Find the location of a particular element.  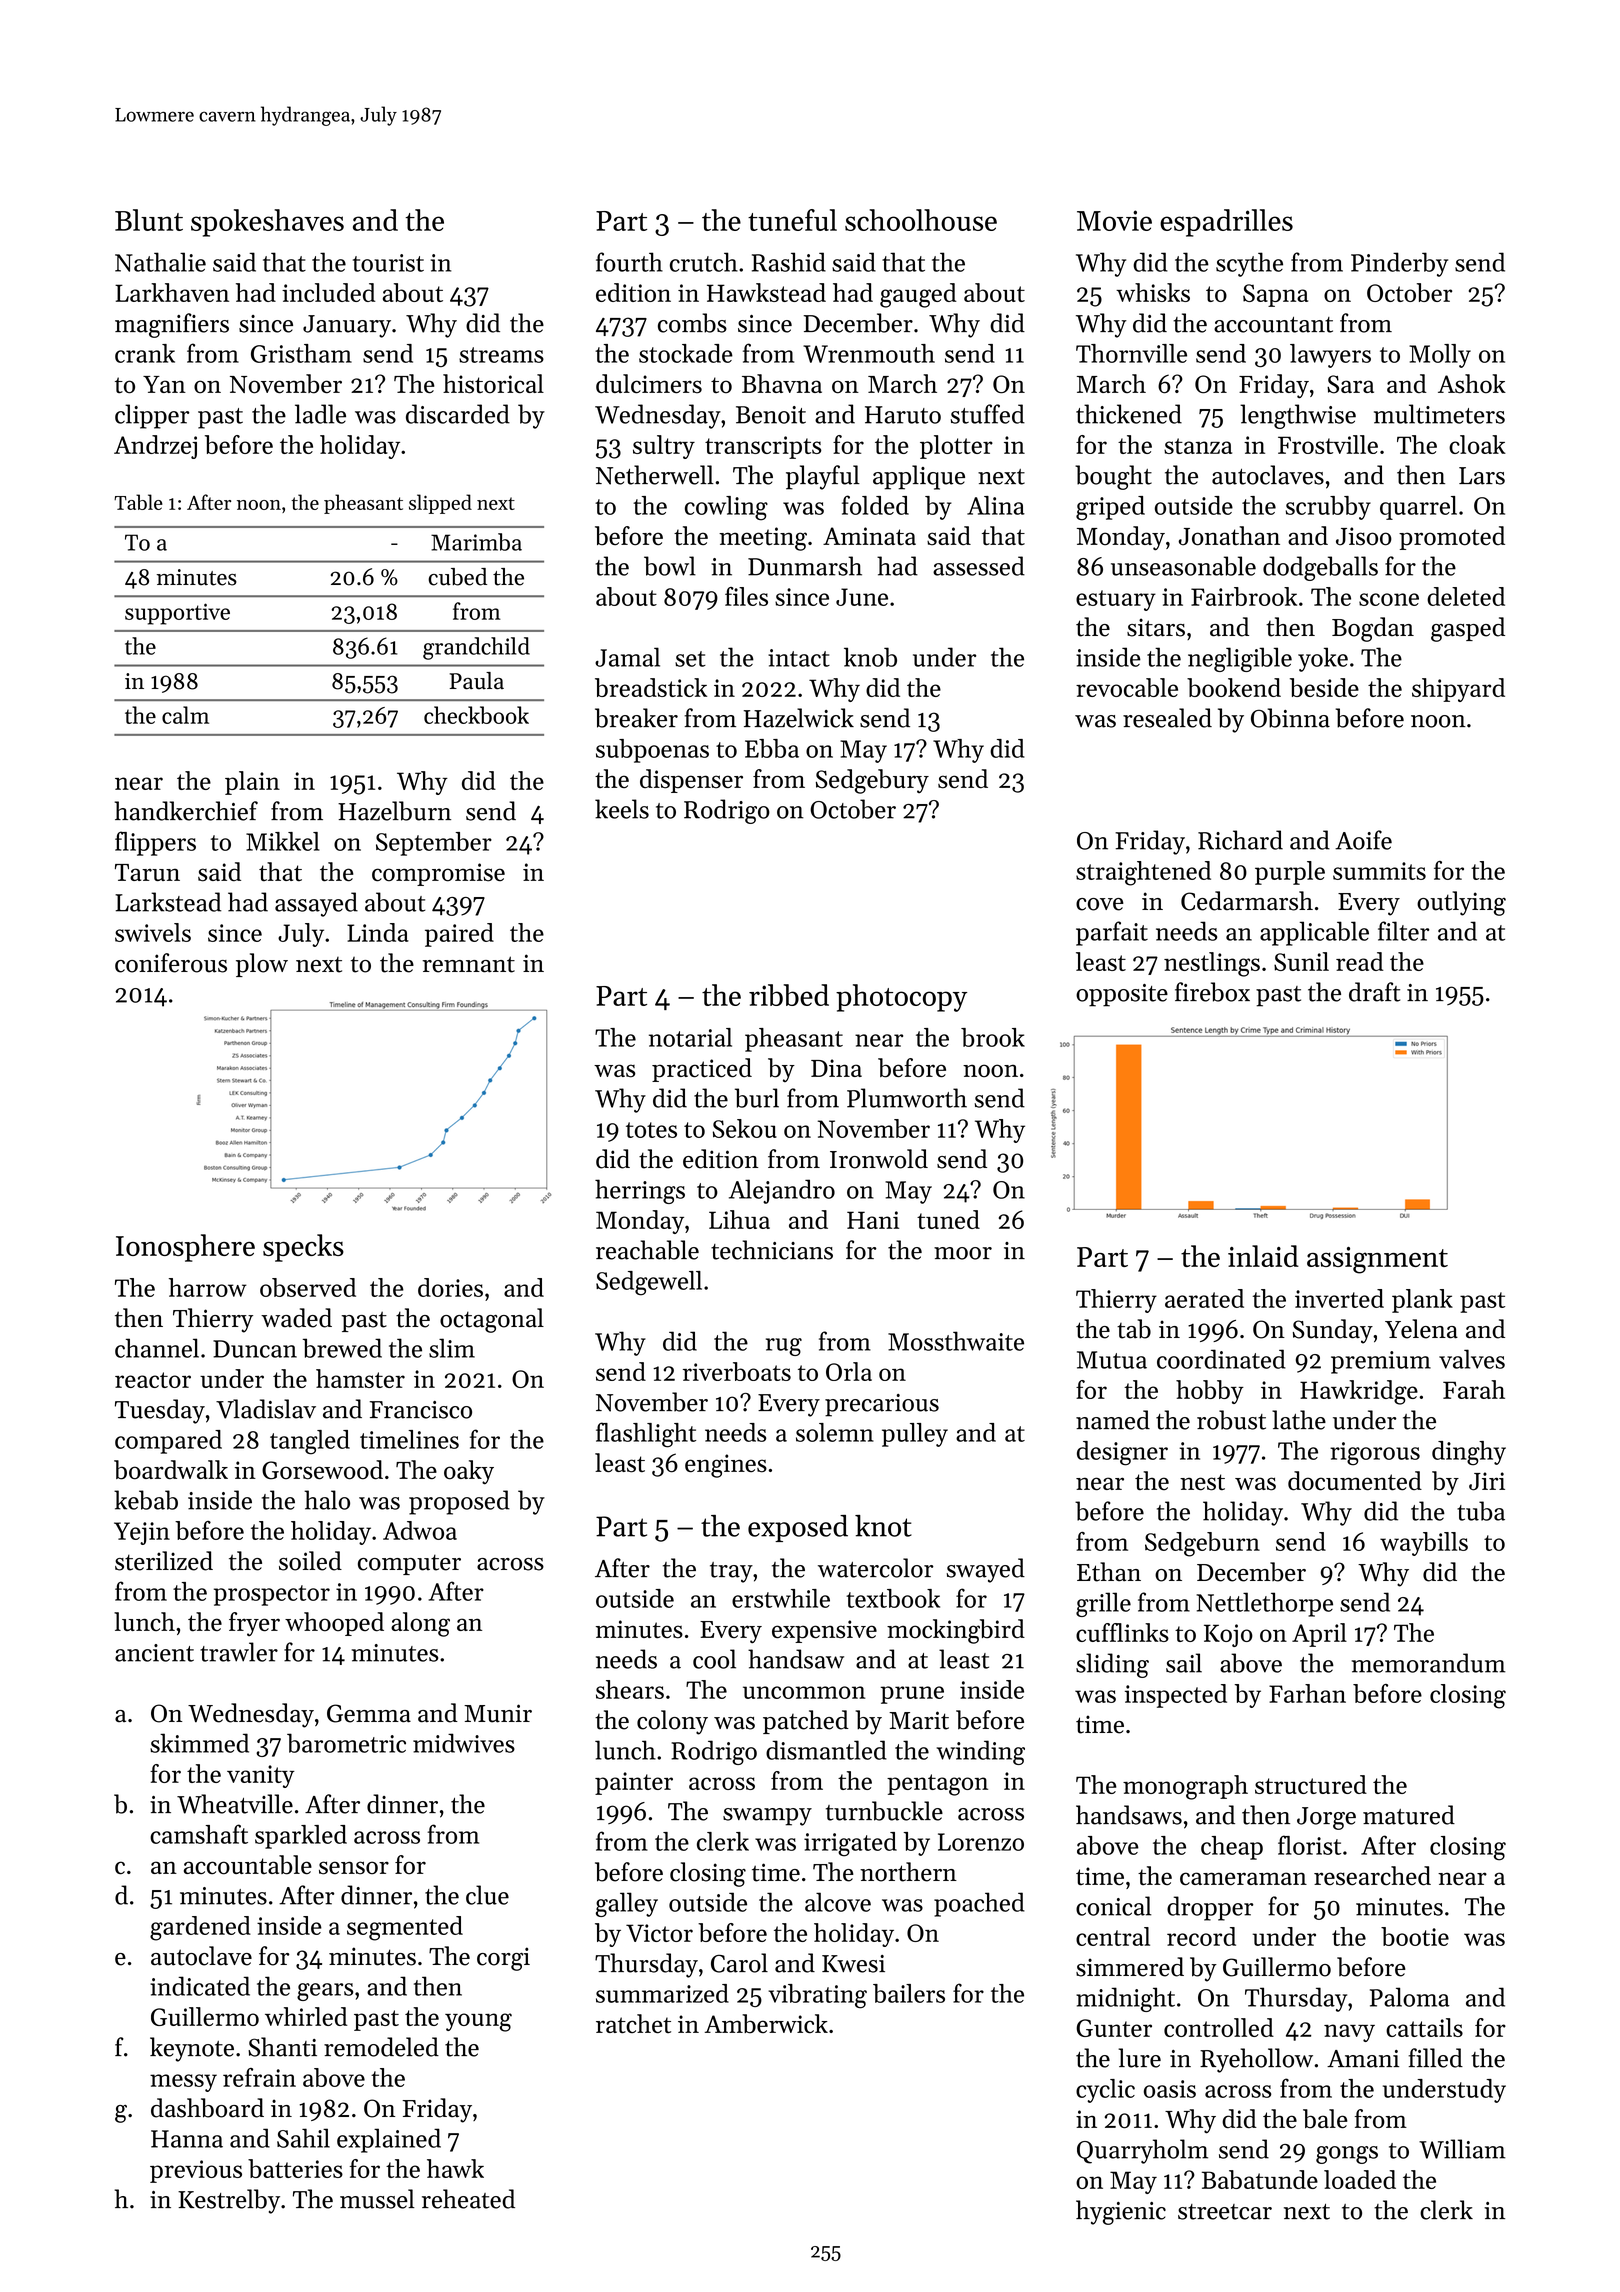

crank is located at coordinates (145, 353).
